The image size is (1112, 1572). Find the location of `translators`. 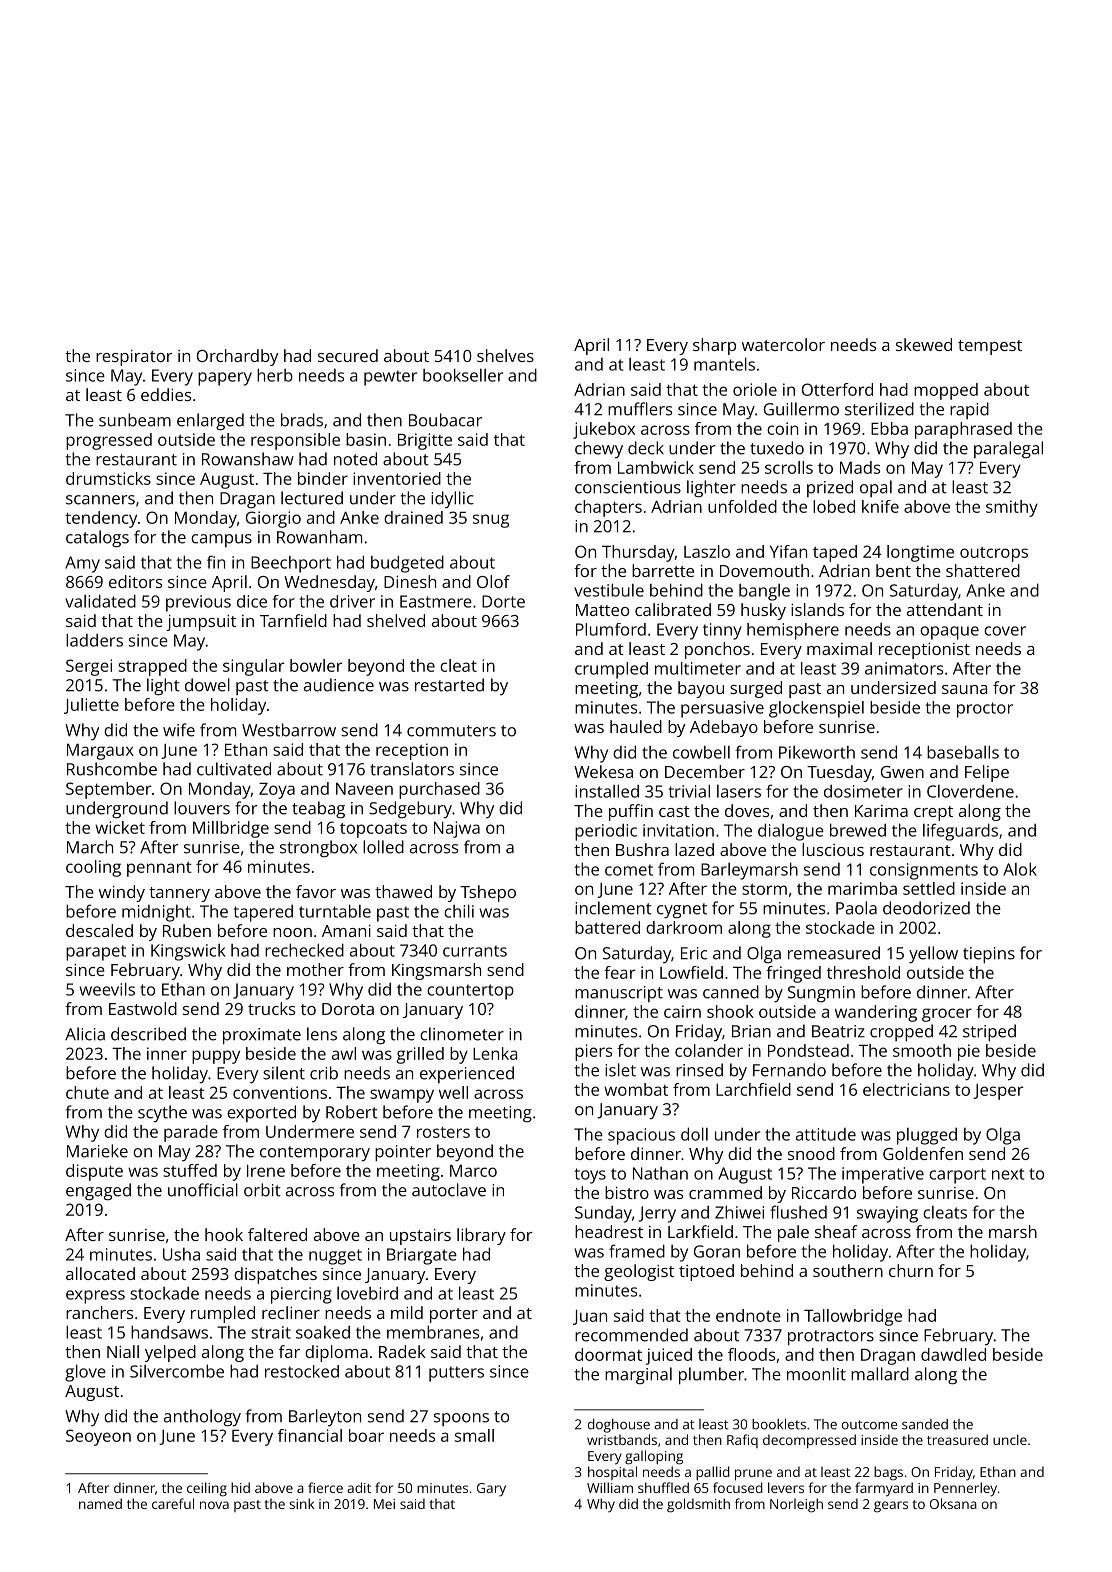

translators is located at coordinates (412, 769).
